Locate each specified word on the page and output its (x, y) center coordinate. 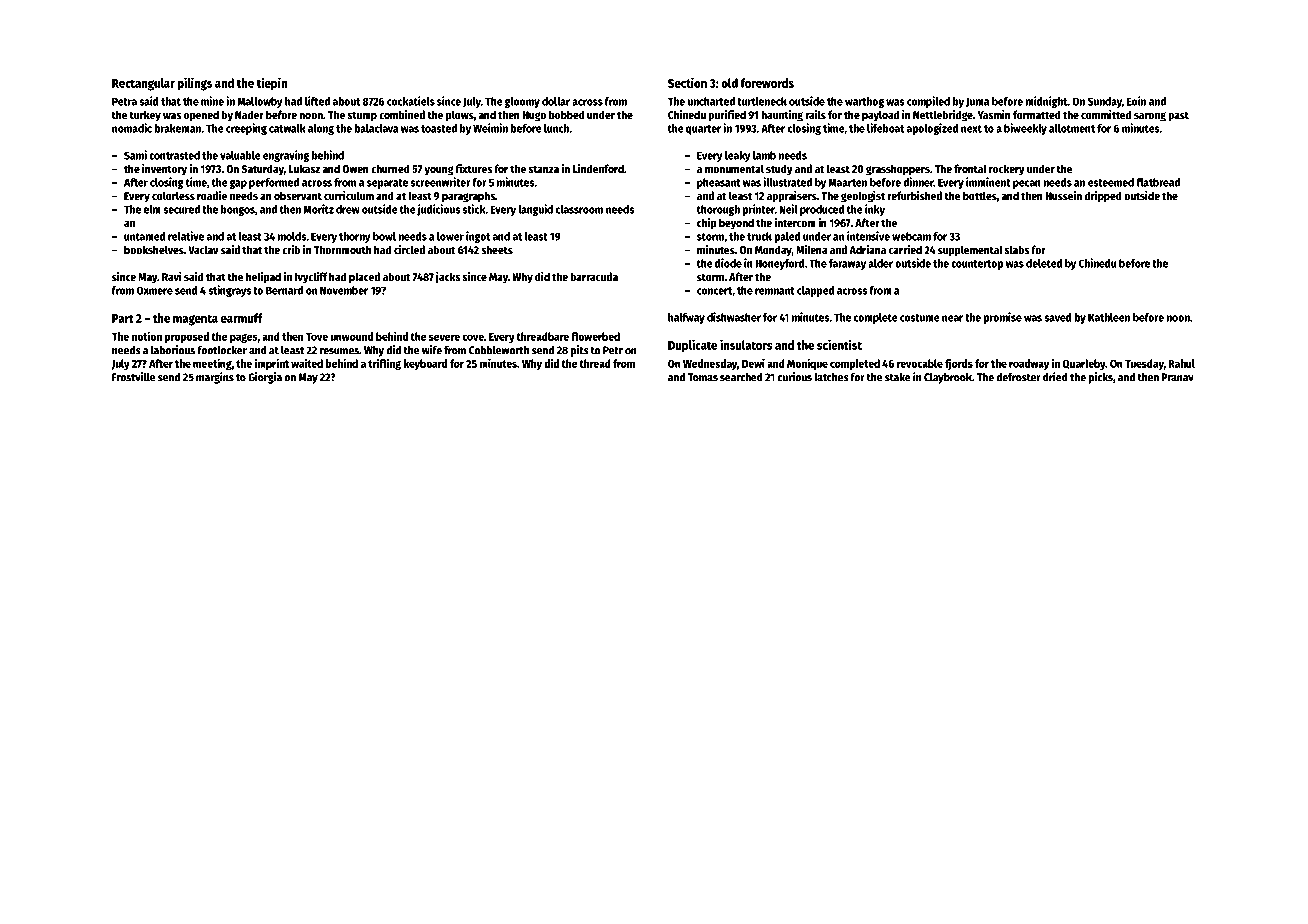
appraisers (792, 197)
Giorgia (265, 378)
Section (687, 82)
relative (186, 236)
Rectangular (143, 84)
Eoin (1136, 101)
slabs (1017, 249)
